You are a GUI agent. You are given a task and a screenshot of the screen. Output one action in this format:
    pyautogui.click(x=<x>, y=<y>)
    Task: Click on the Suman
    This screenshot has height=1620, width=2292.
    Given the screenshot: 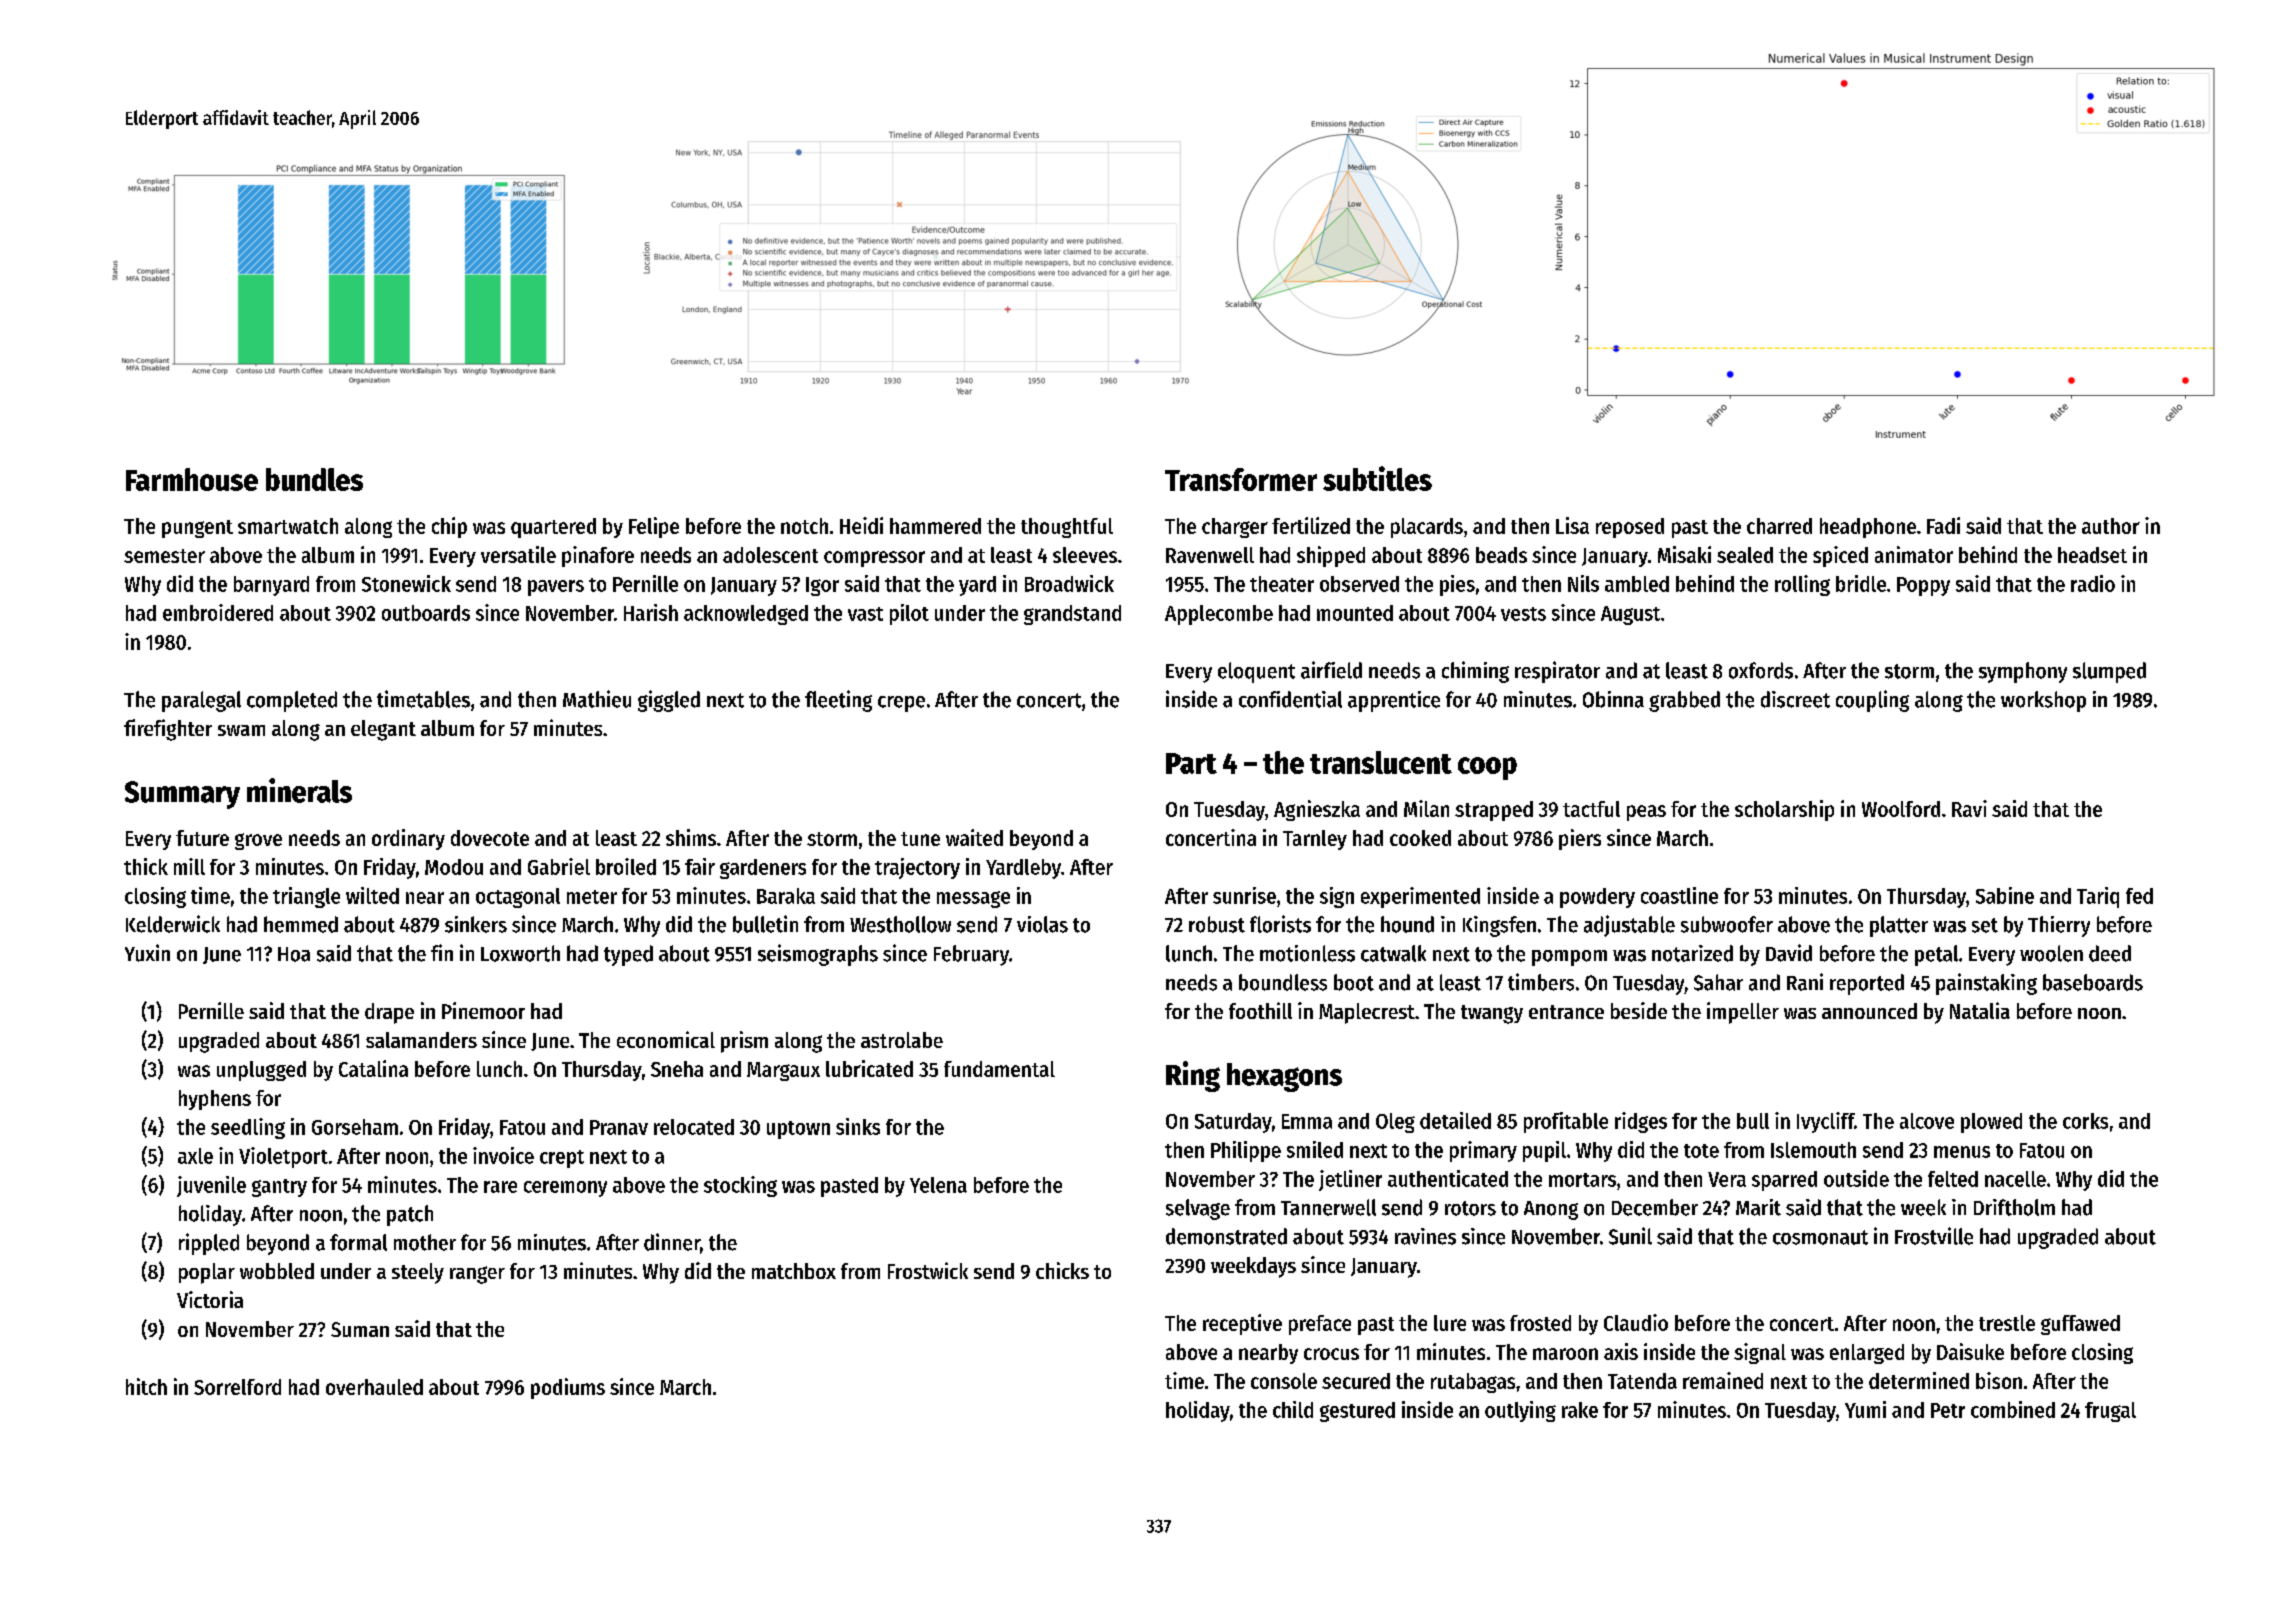 What is the action you would take?
    pyautogui.click(x=360, y=1329)
